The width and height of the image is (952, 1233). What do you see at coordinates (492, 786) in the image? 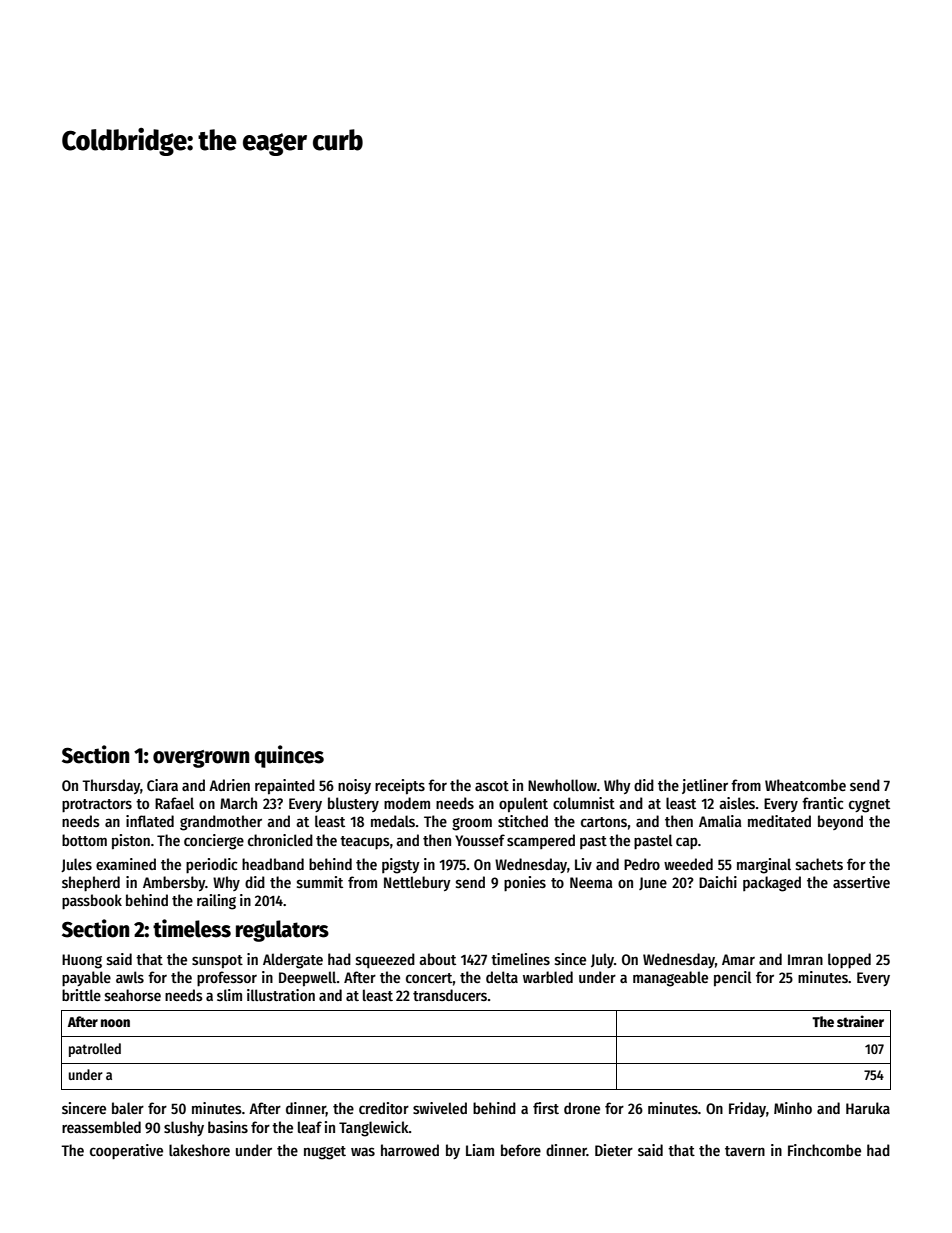
I see `ascot` at bounding box center [492, 786].
